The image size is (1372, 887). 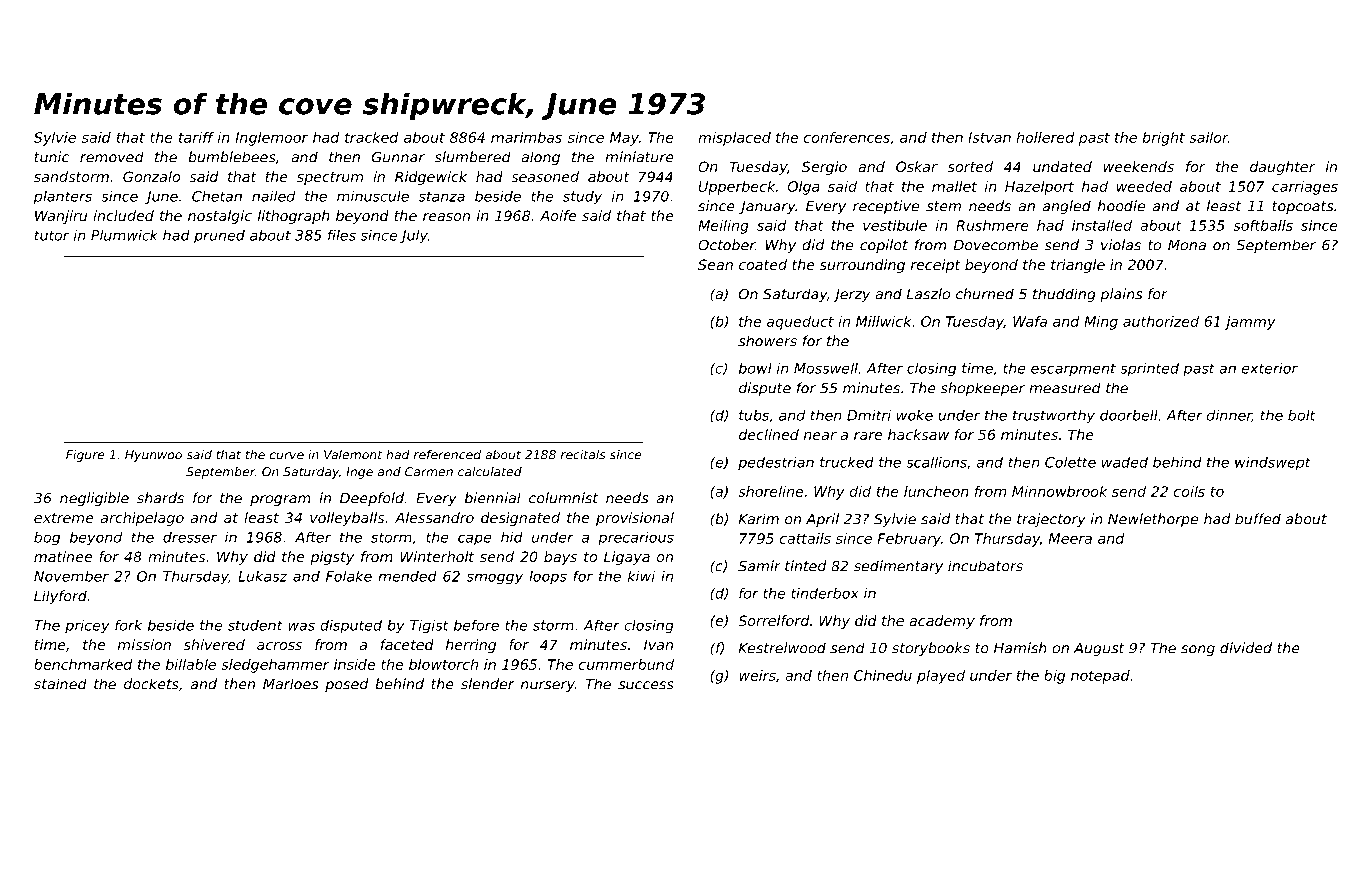 I want to click on sailor, so click(x=1208, y=137).
